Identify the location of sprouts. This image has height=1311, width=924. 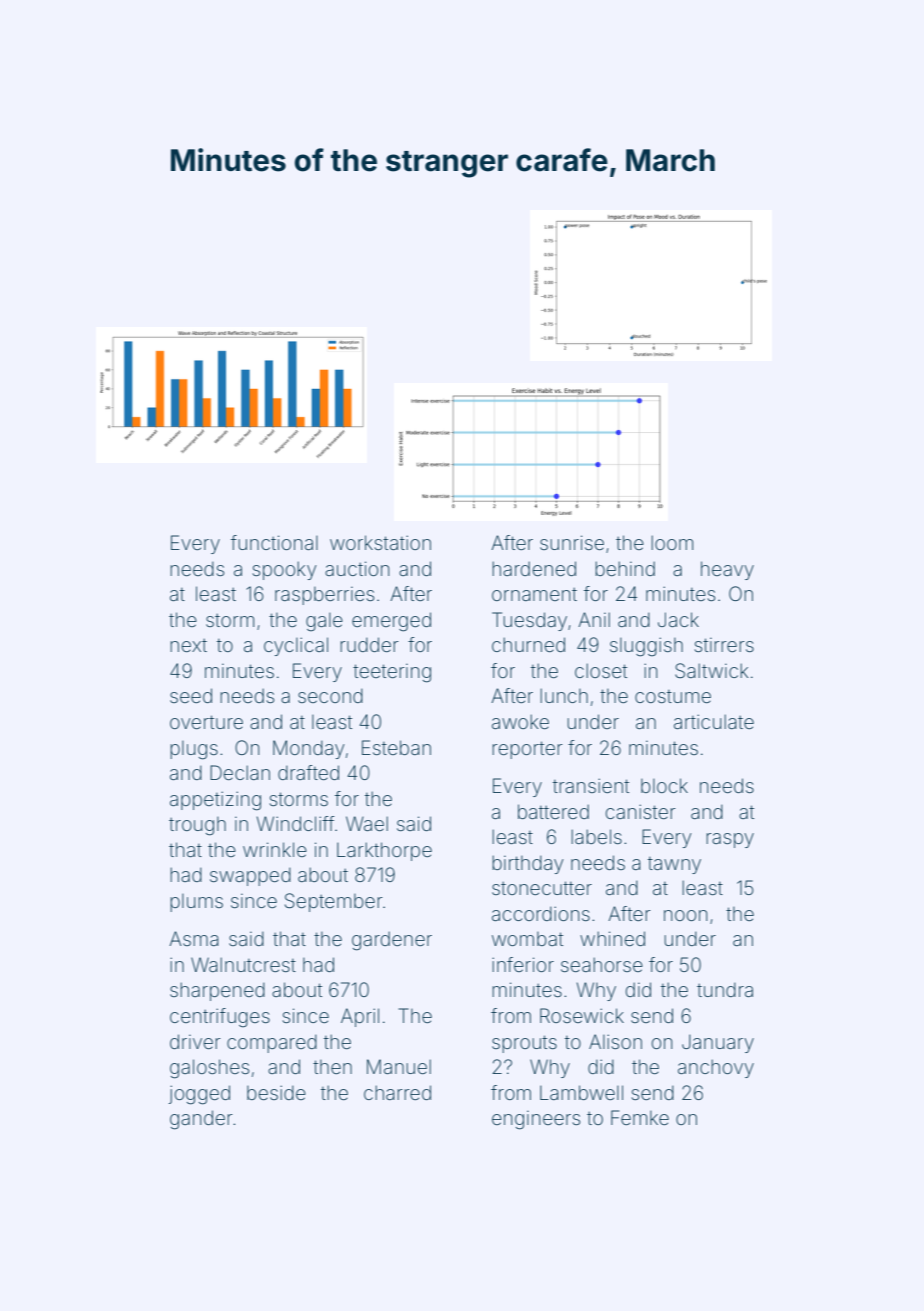
(524, 1044).
